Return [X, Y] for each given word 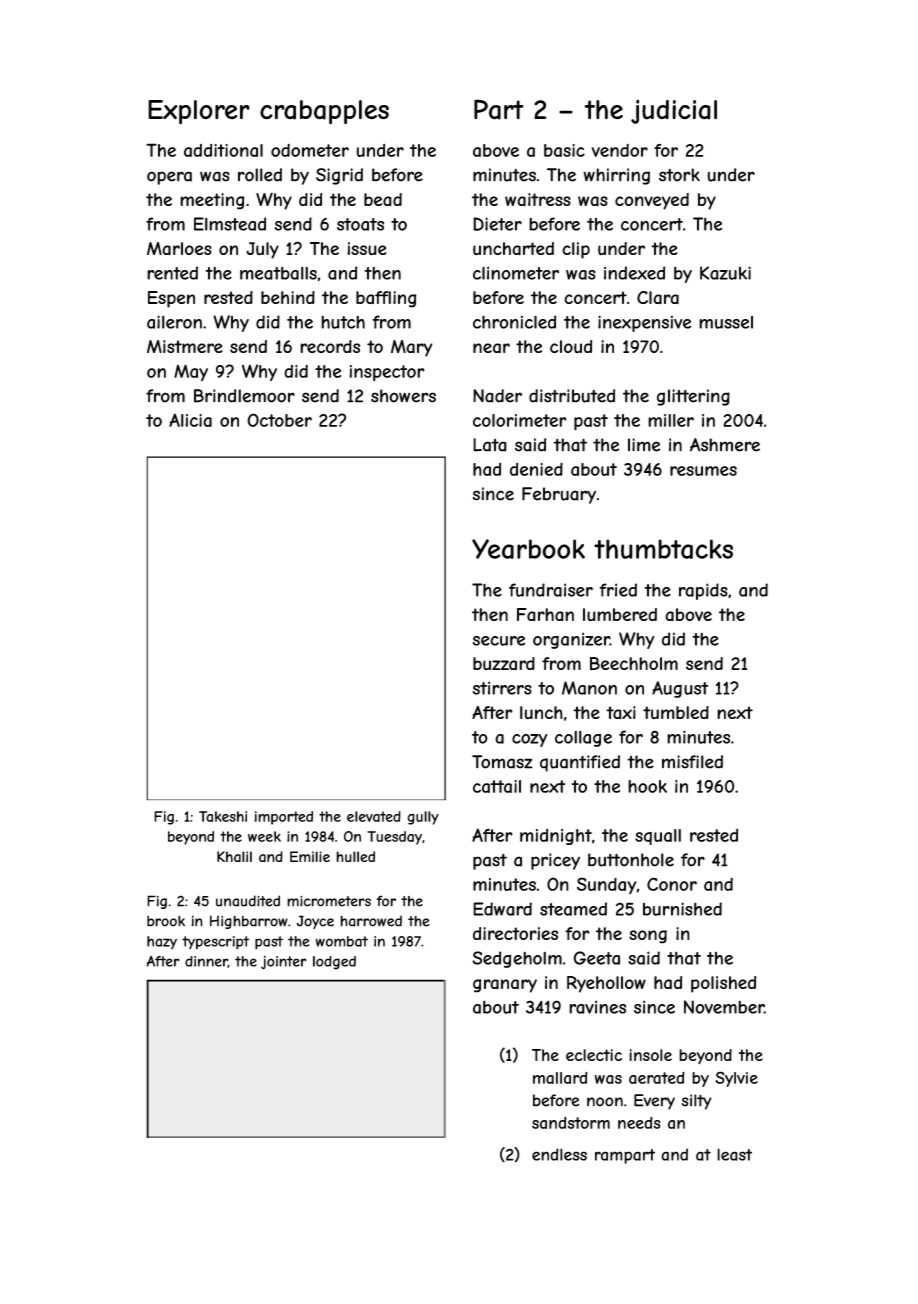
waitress [538, 200]
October [279, 420]
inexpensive [644, 323]
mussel [726, 322]
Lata [490, 445]
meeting [212, 201]
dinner [206, 962]
